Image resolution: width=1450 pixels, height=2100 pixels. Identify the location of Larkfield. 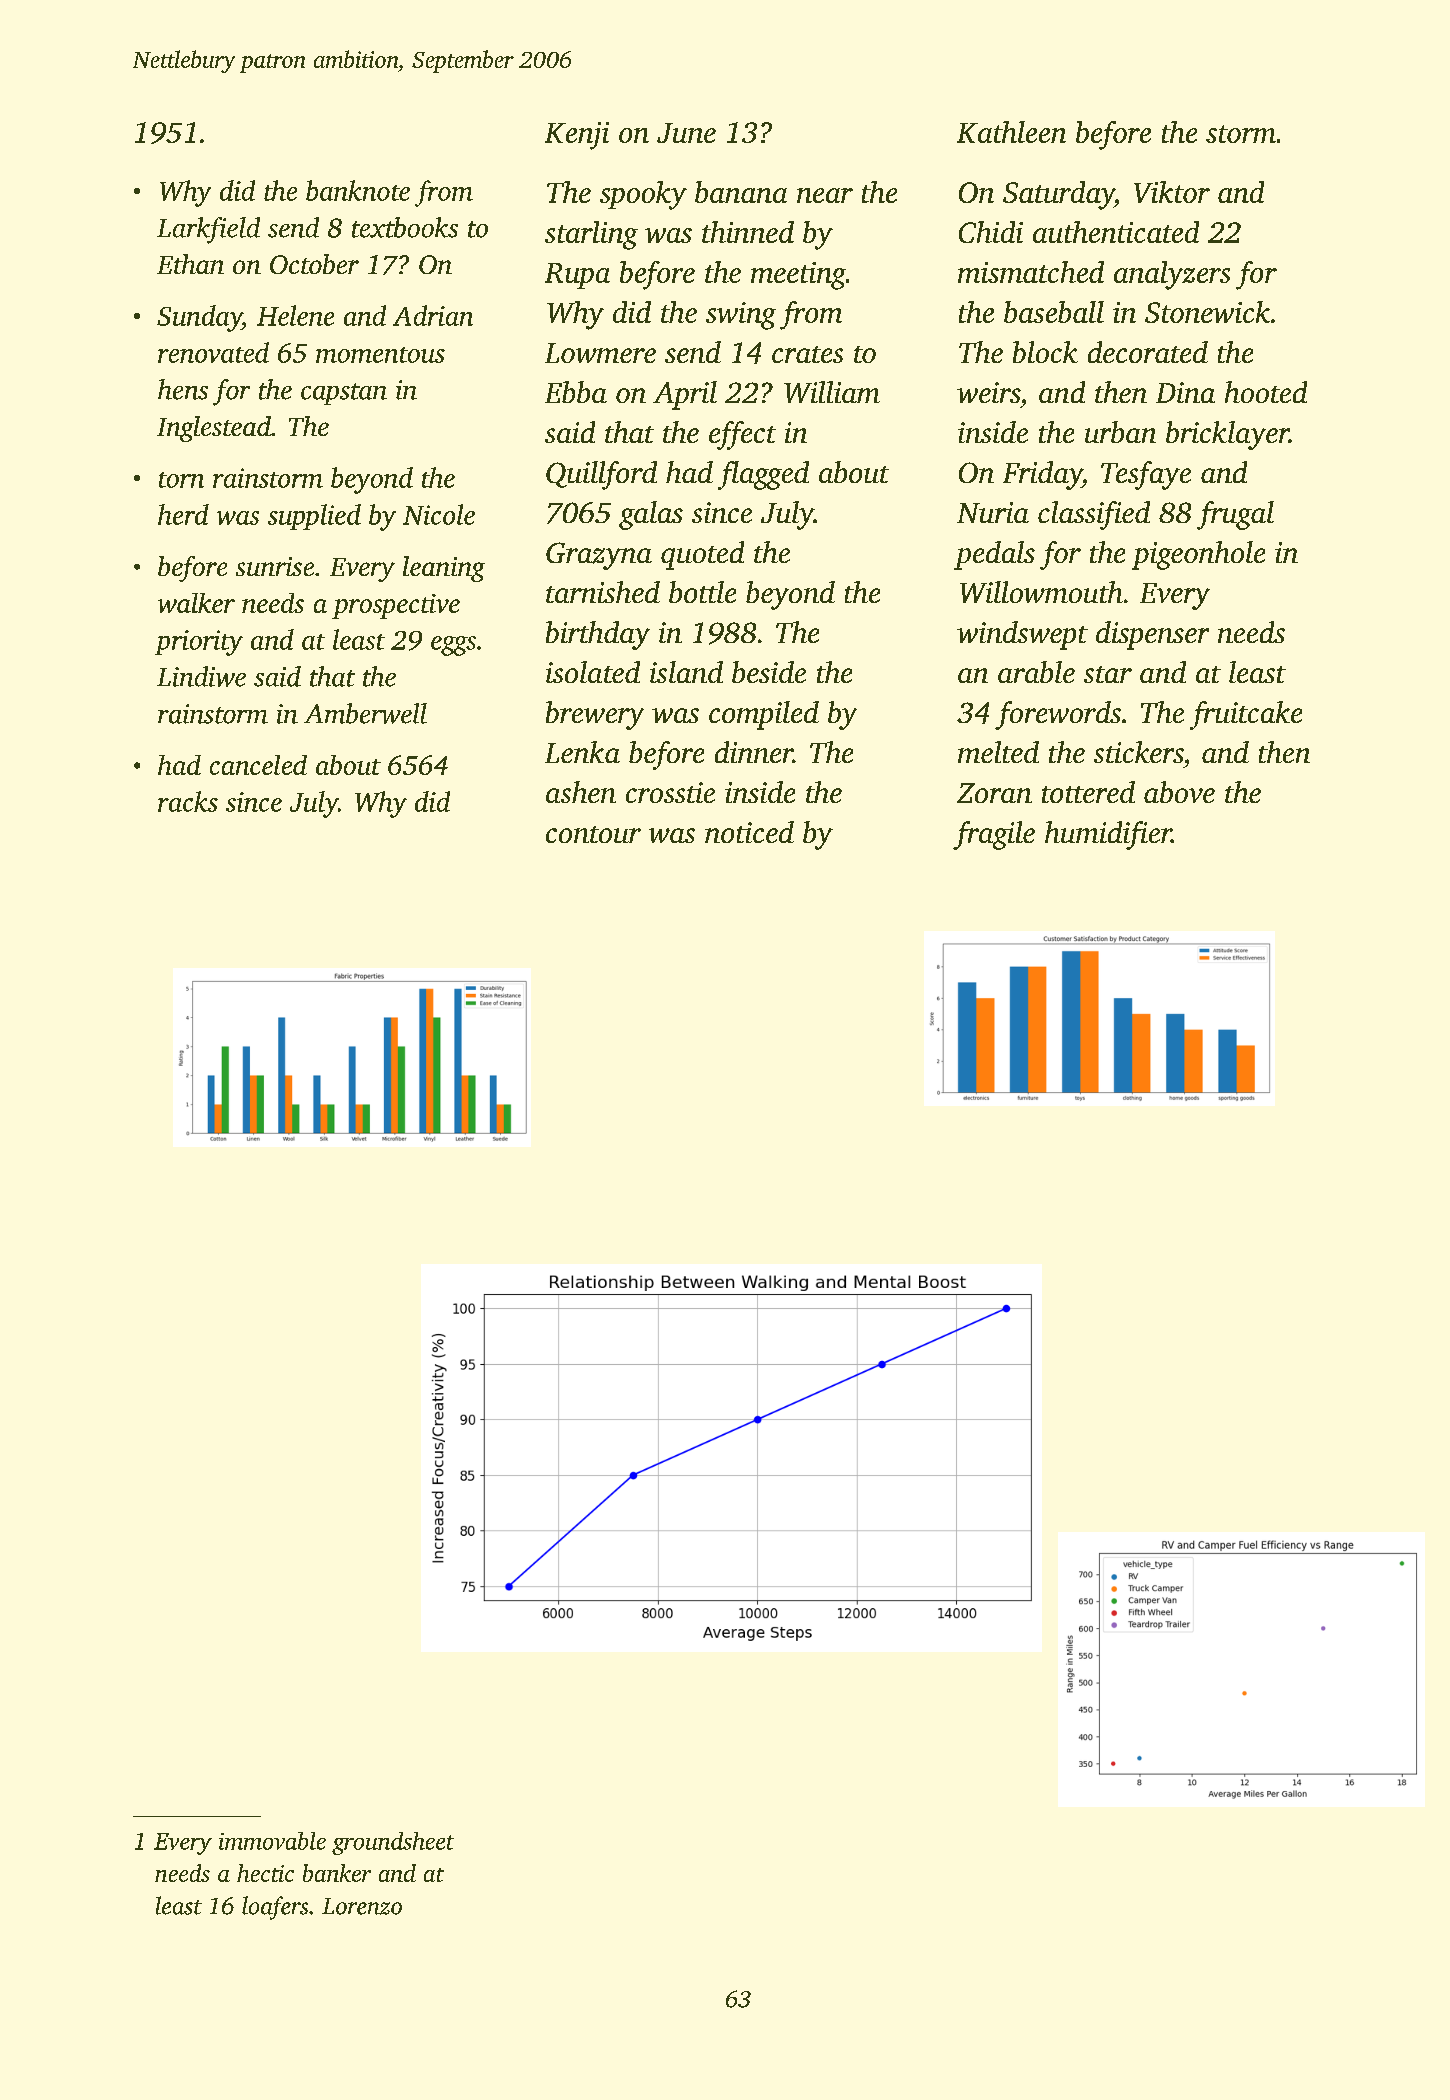
(208, 230).
